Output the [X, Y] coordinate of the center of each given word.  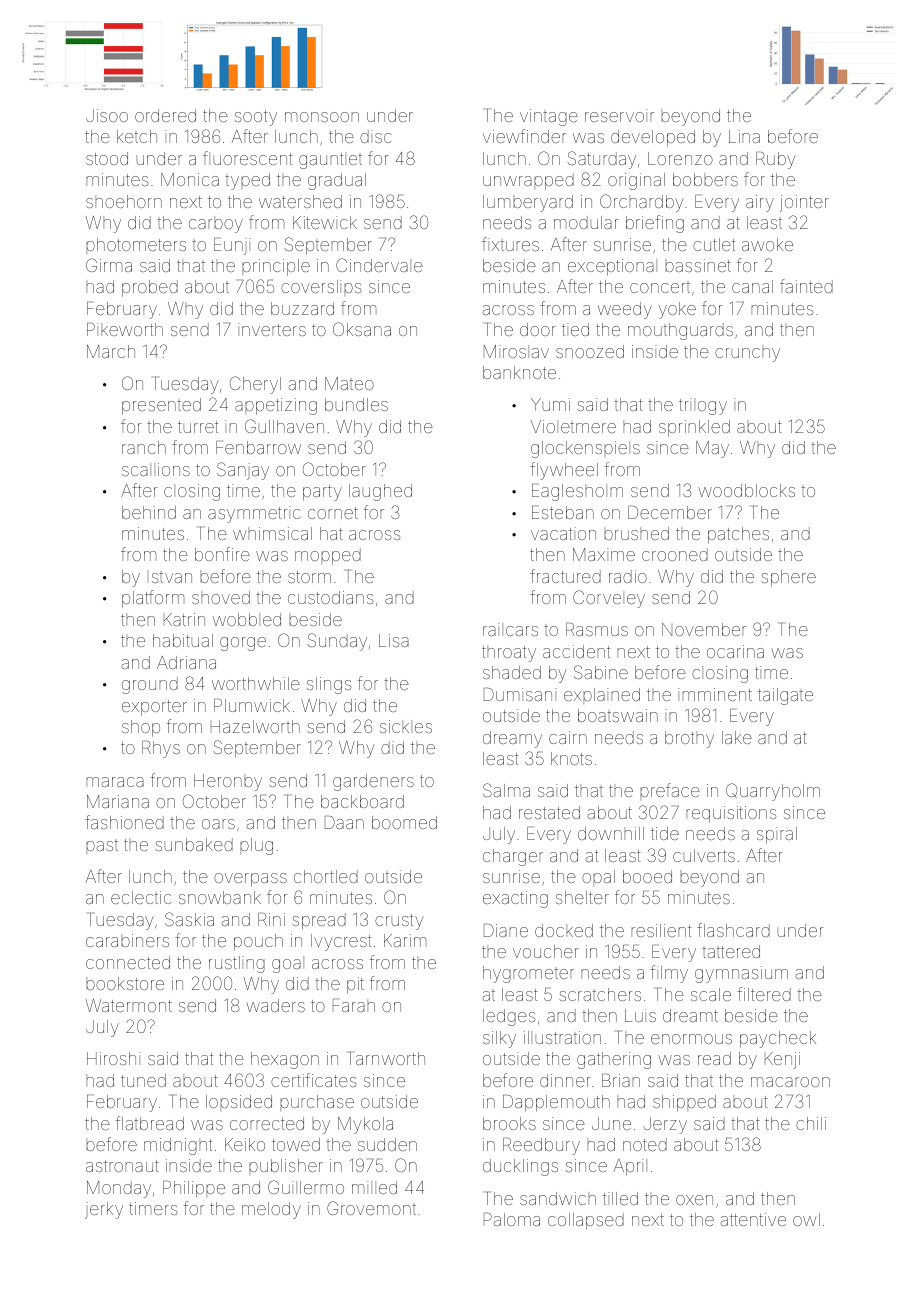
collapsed [586, 1221]
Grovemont [371, 1208]
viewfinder [524, 136]
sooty [256, 118]
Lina [744, 136]
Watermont [129, 1005]
